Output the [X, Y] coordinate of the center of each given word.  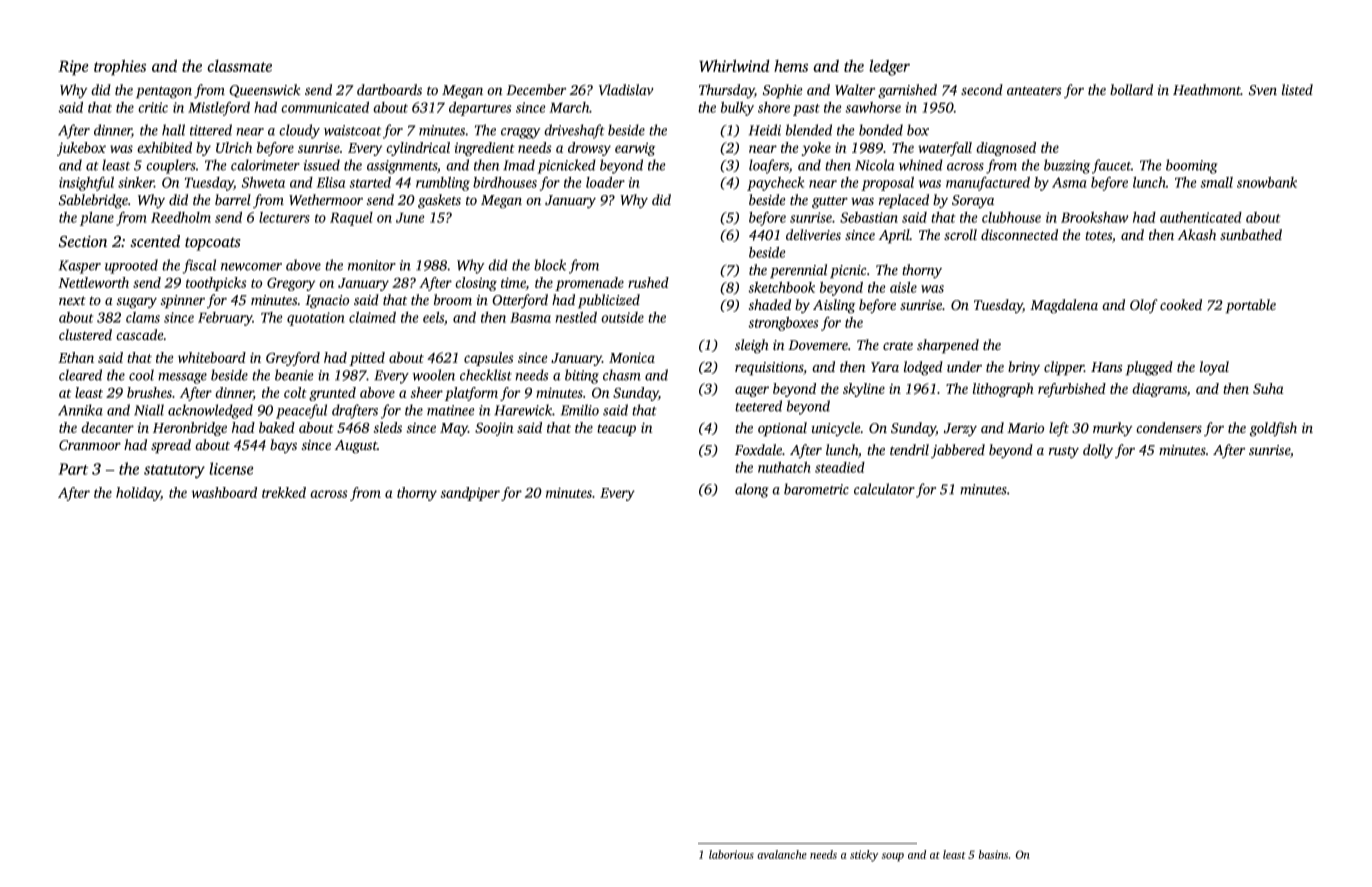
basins [993, 854]
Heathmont [1207, 90]
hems [791, 66]
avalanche [782, 854]
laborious [731, 854]
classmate [239, 65]
